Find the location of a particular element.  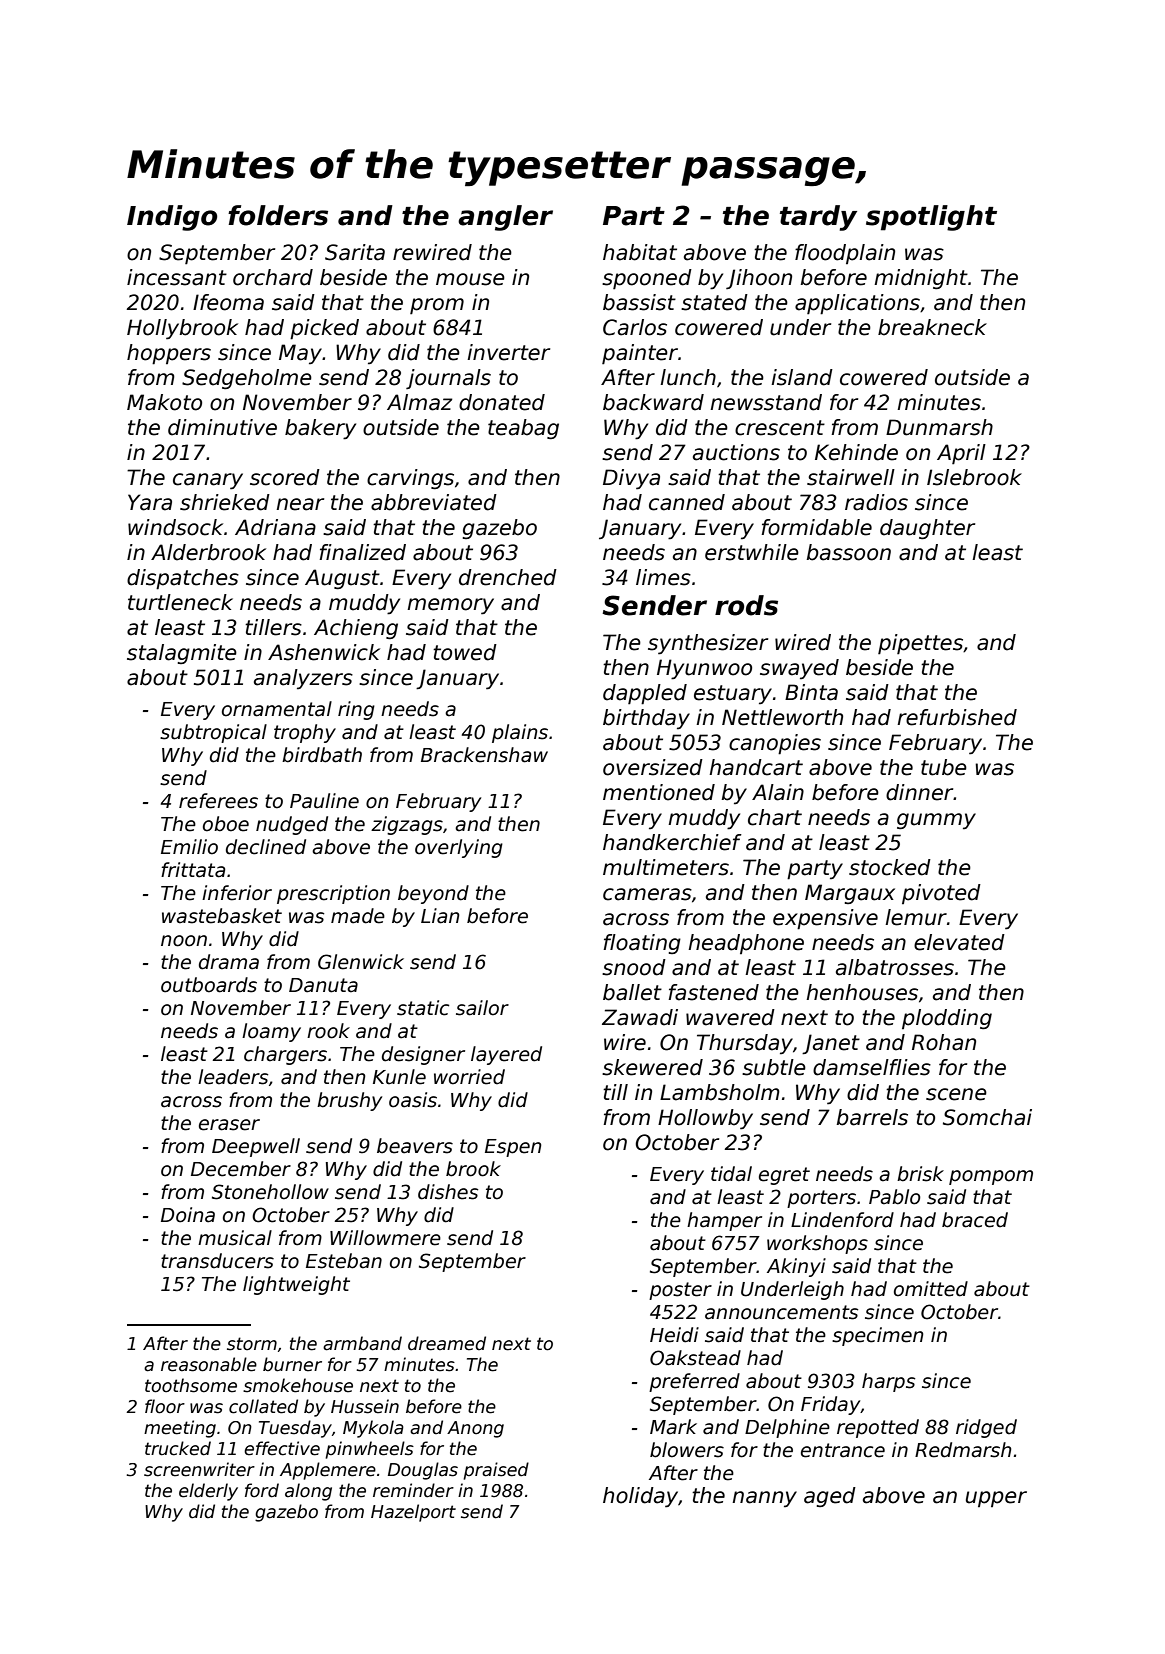

elevated is located at coordinates (959, 942).
